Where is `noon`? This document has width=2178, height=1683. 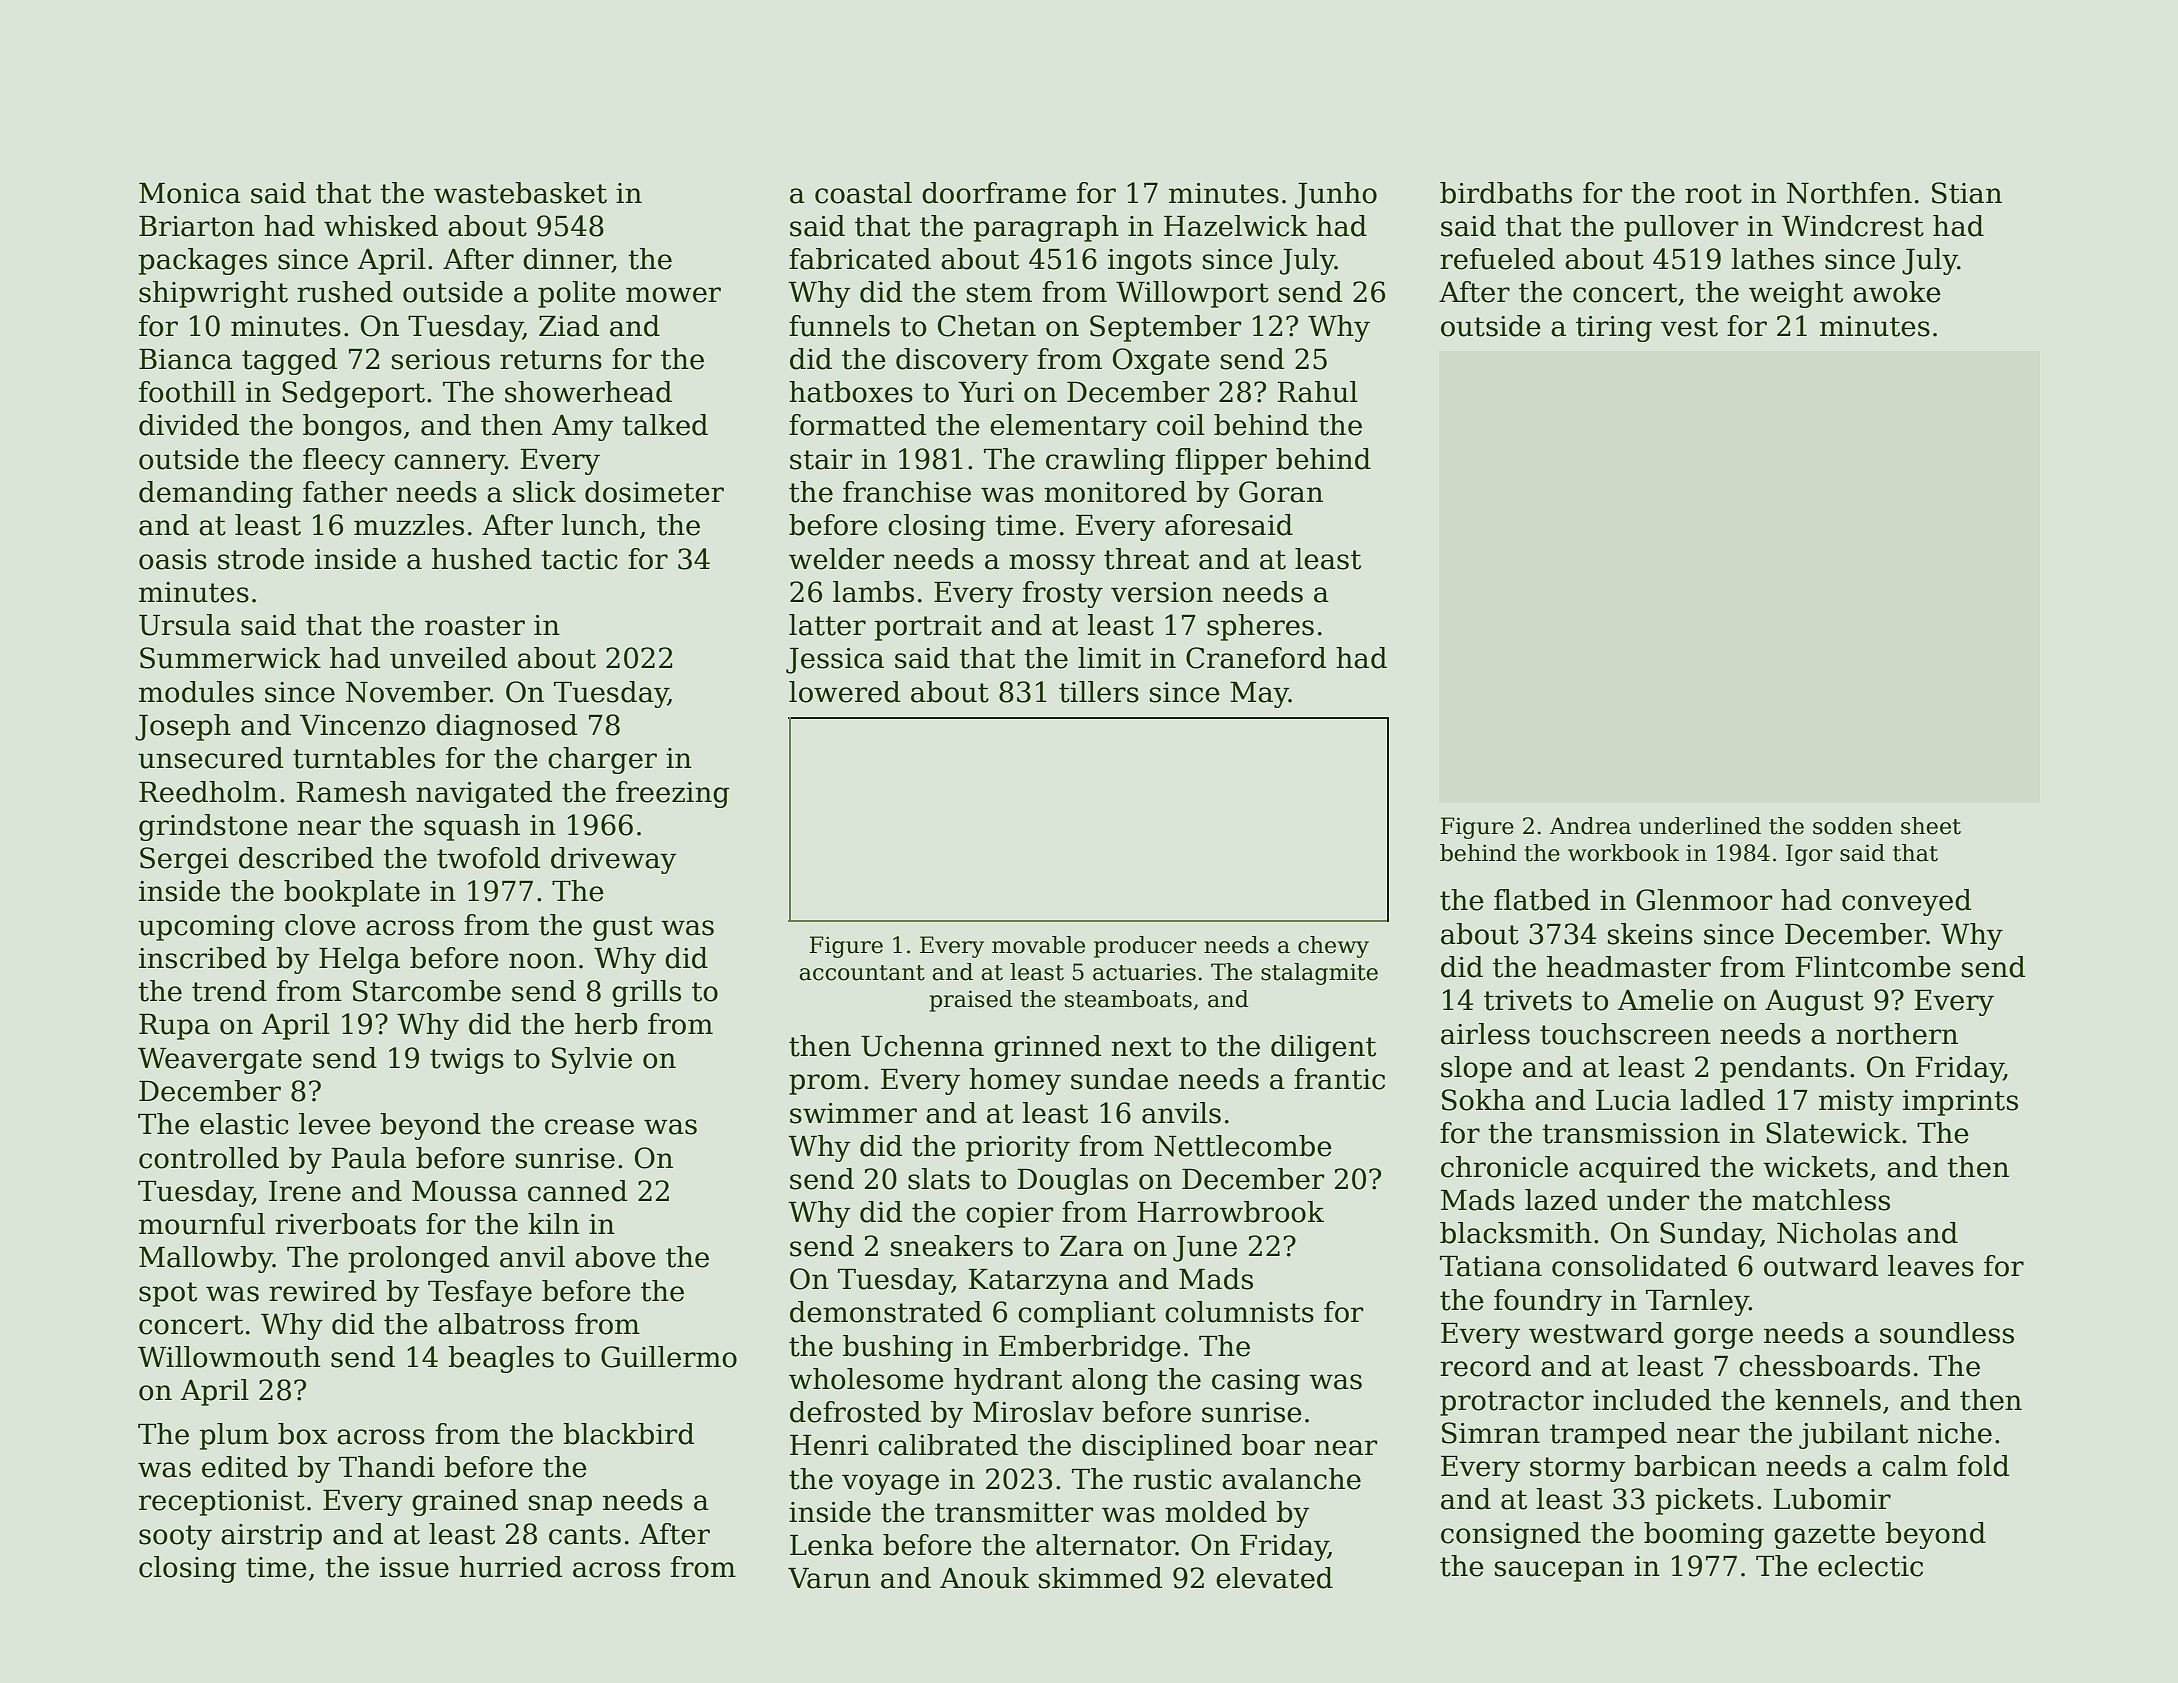 noon is located at coordinates (542, 961).
